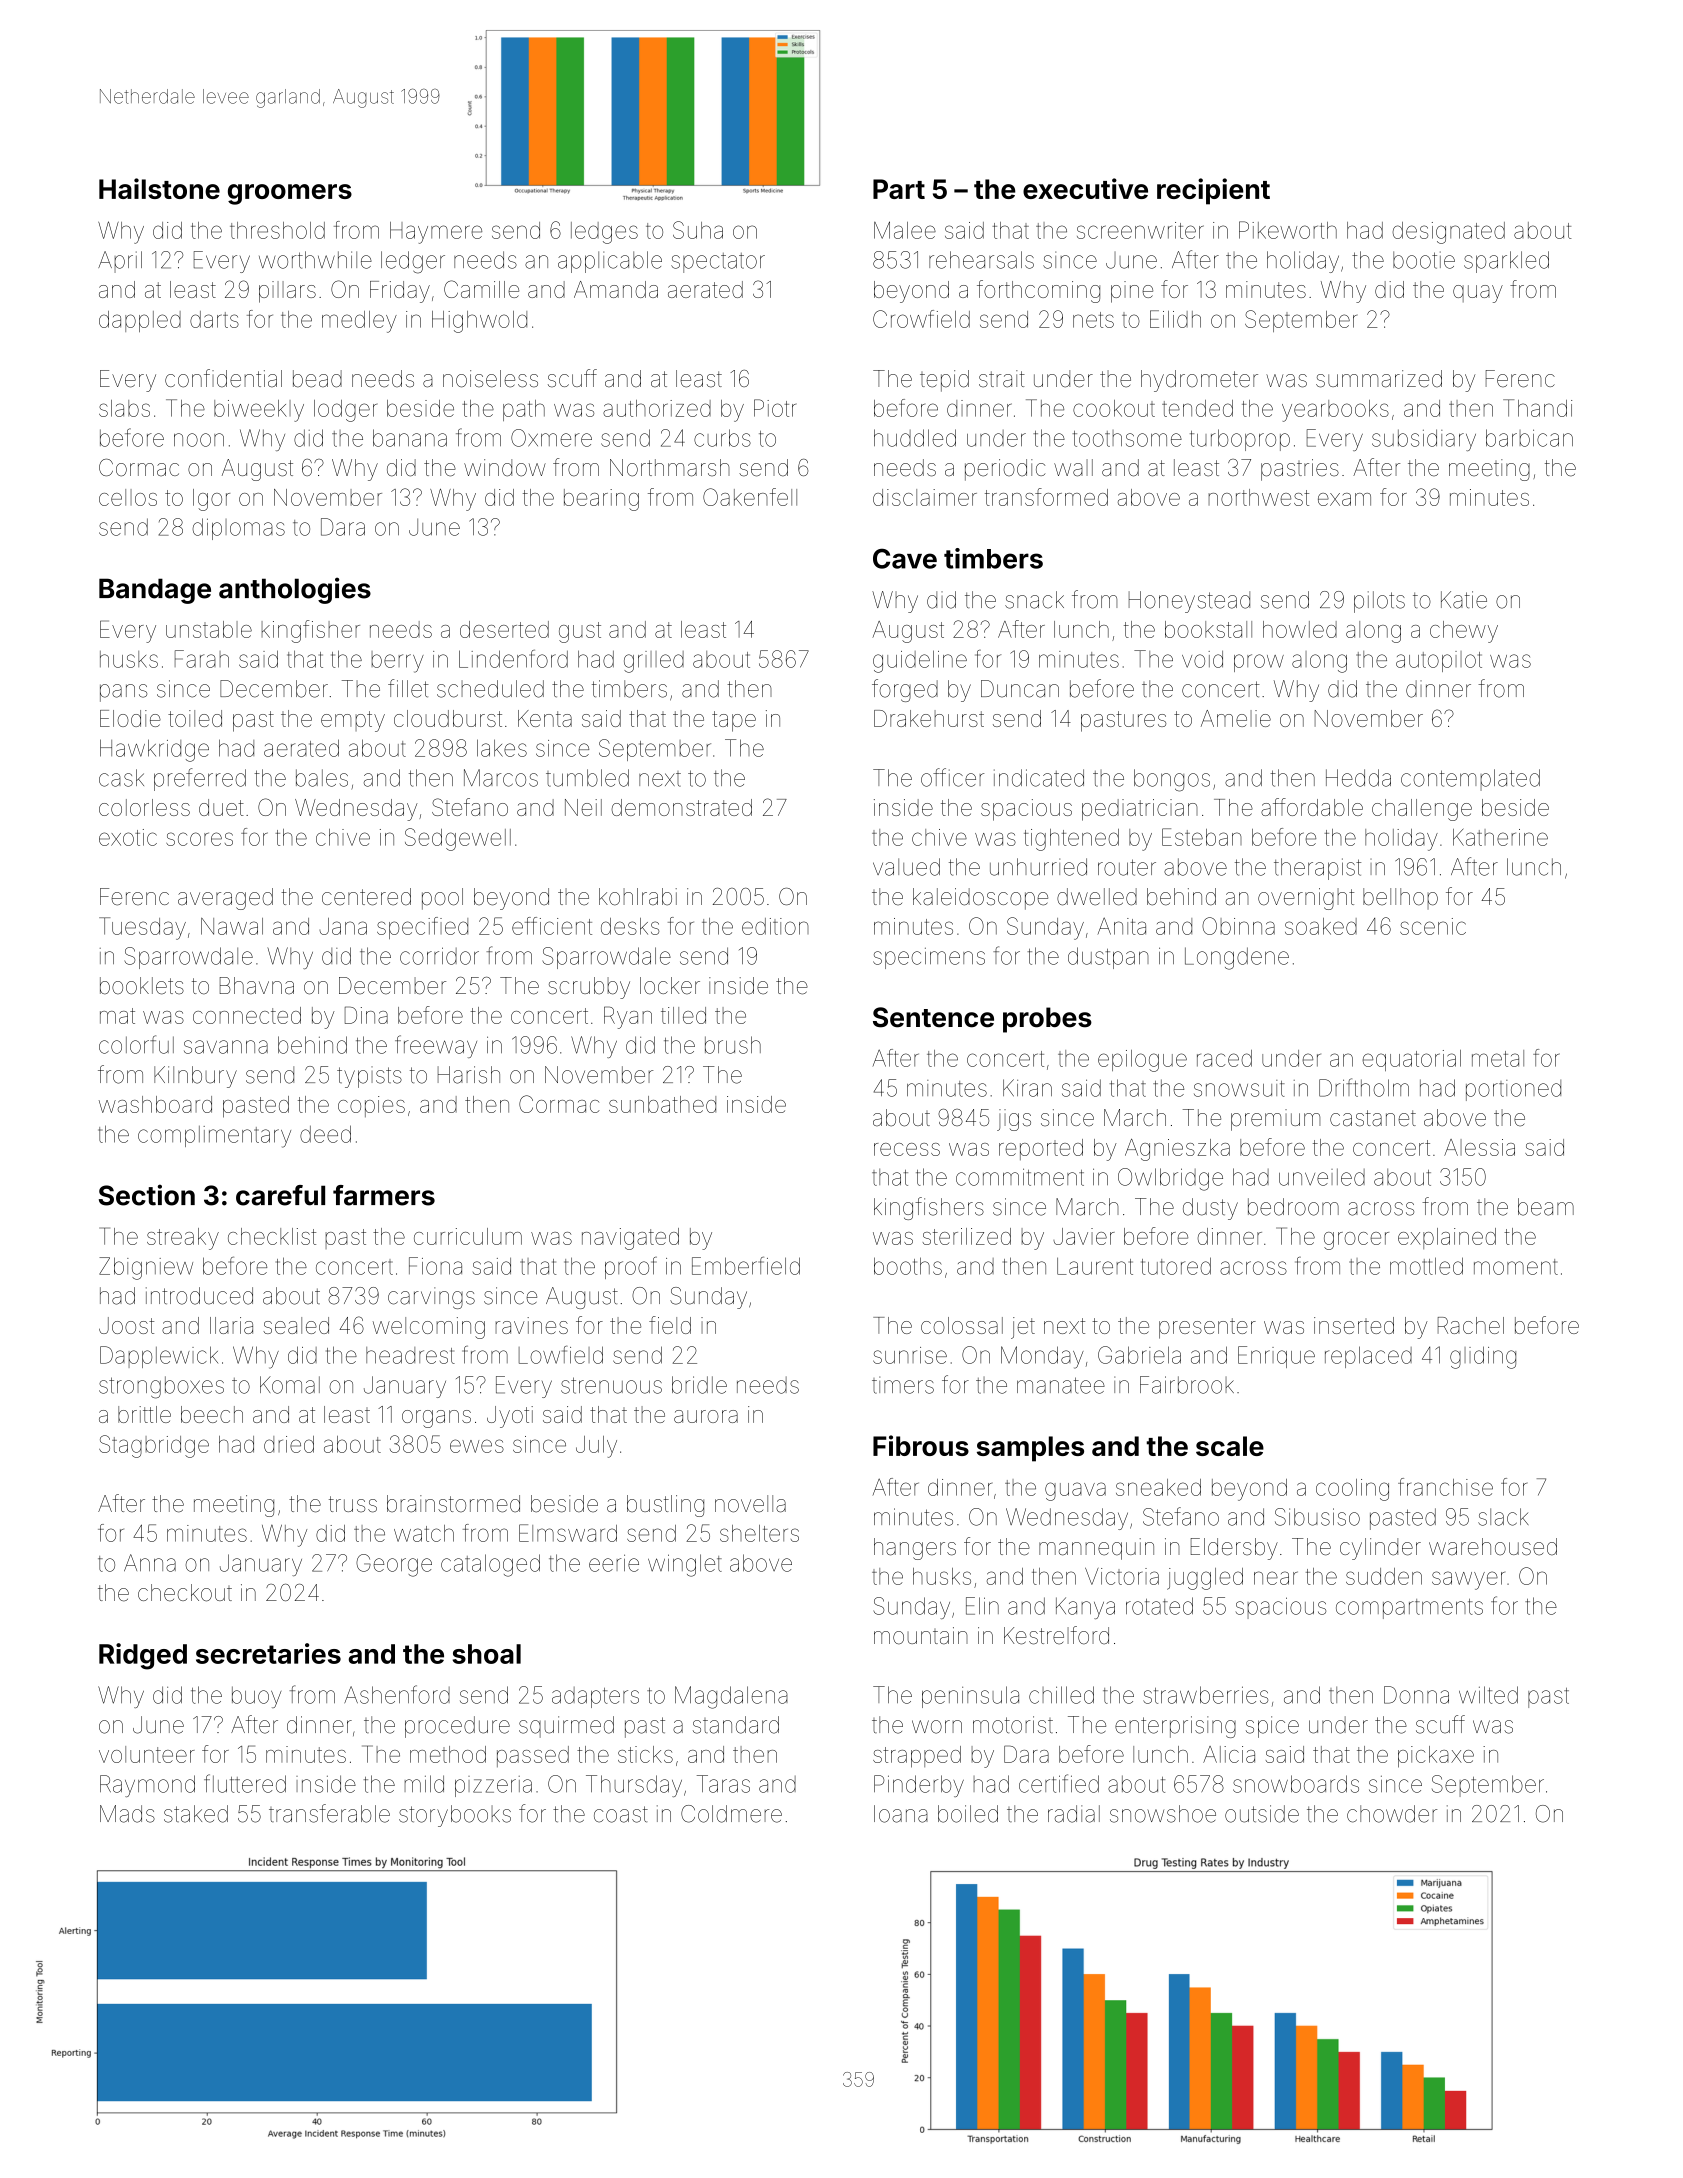 The image size is (1683, 2178). Describe the element at coordinates (140, 321) in the screenshot. I see `dappled` at that location.
